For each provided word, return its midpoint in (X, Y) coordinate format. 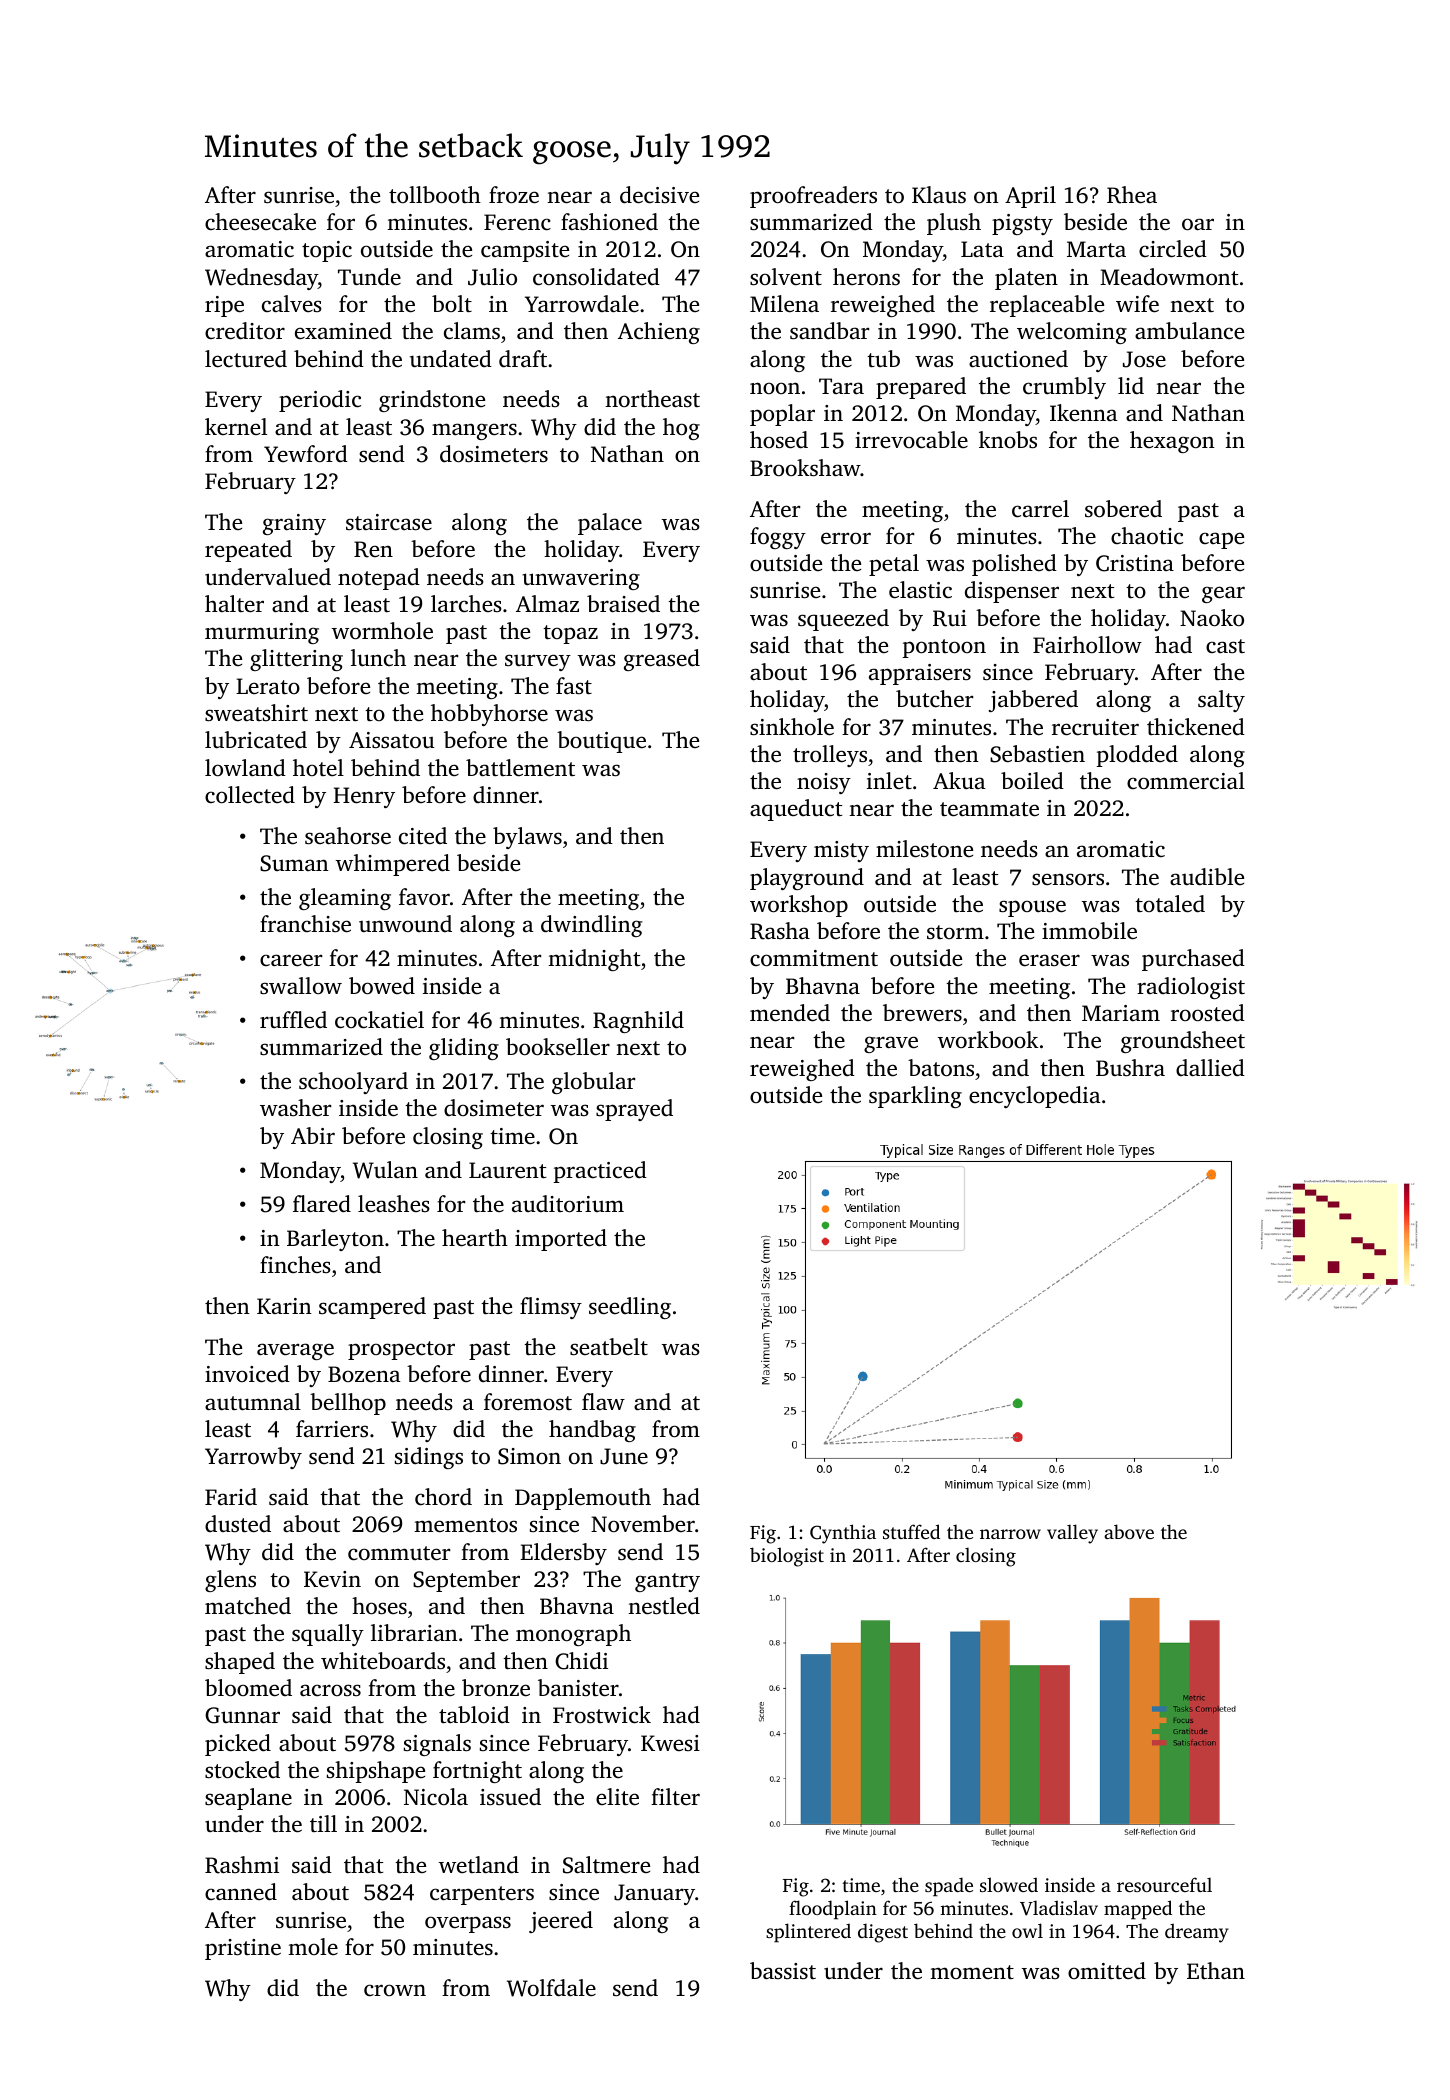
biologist (787, 1557)
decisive (659, 195)
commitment (814, 958)
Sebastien (1037, 754)
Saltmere (606, 1865)
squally (328, 1635)
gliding (464, 1049)
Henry (364, 797)
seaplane (248, 1799)
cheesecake (260, 222)
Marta (1096, 249)
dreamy (1197, 1933)
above (1129, 1531)
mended (790, 1013)
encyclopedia (1035, 1097)
